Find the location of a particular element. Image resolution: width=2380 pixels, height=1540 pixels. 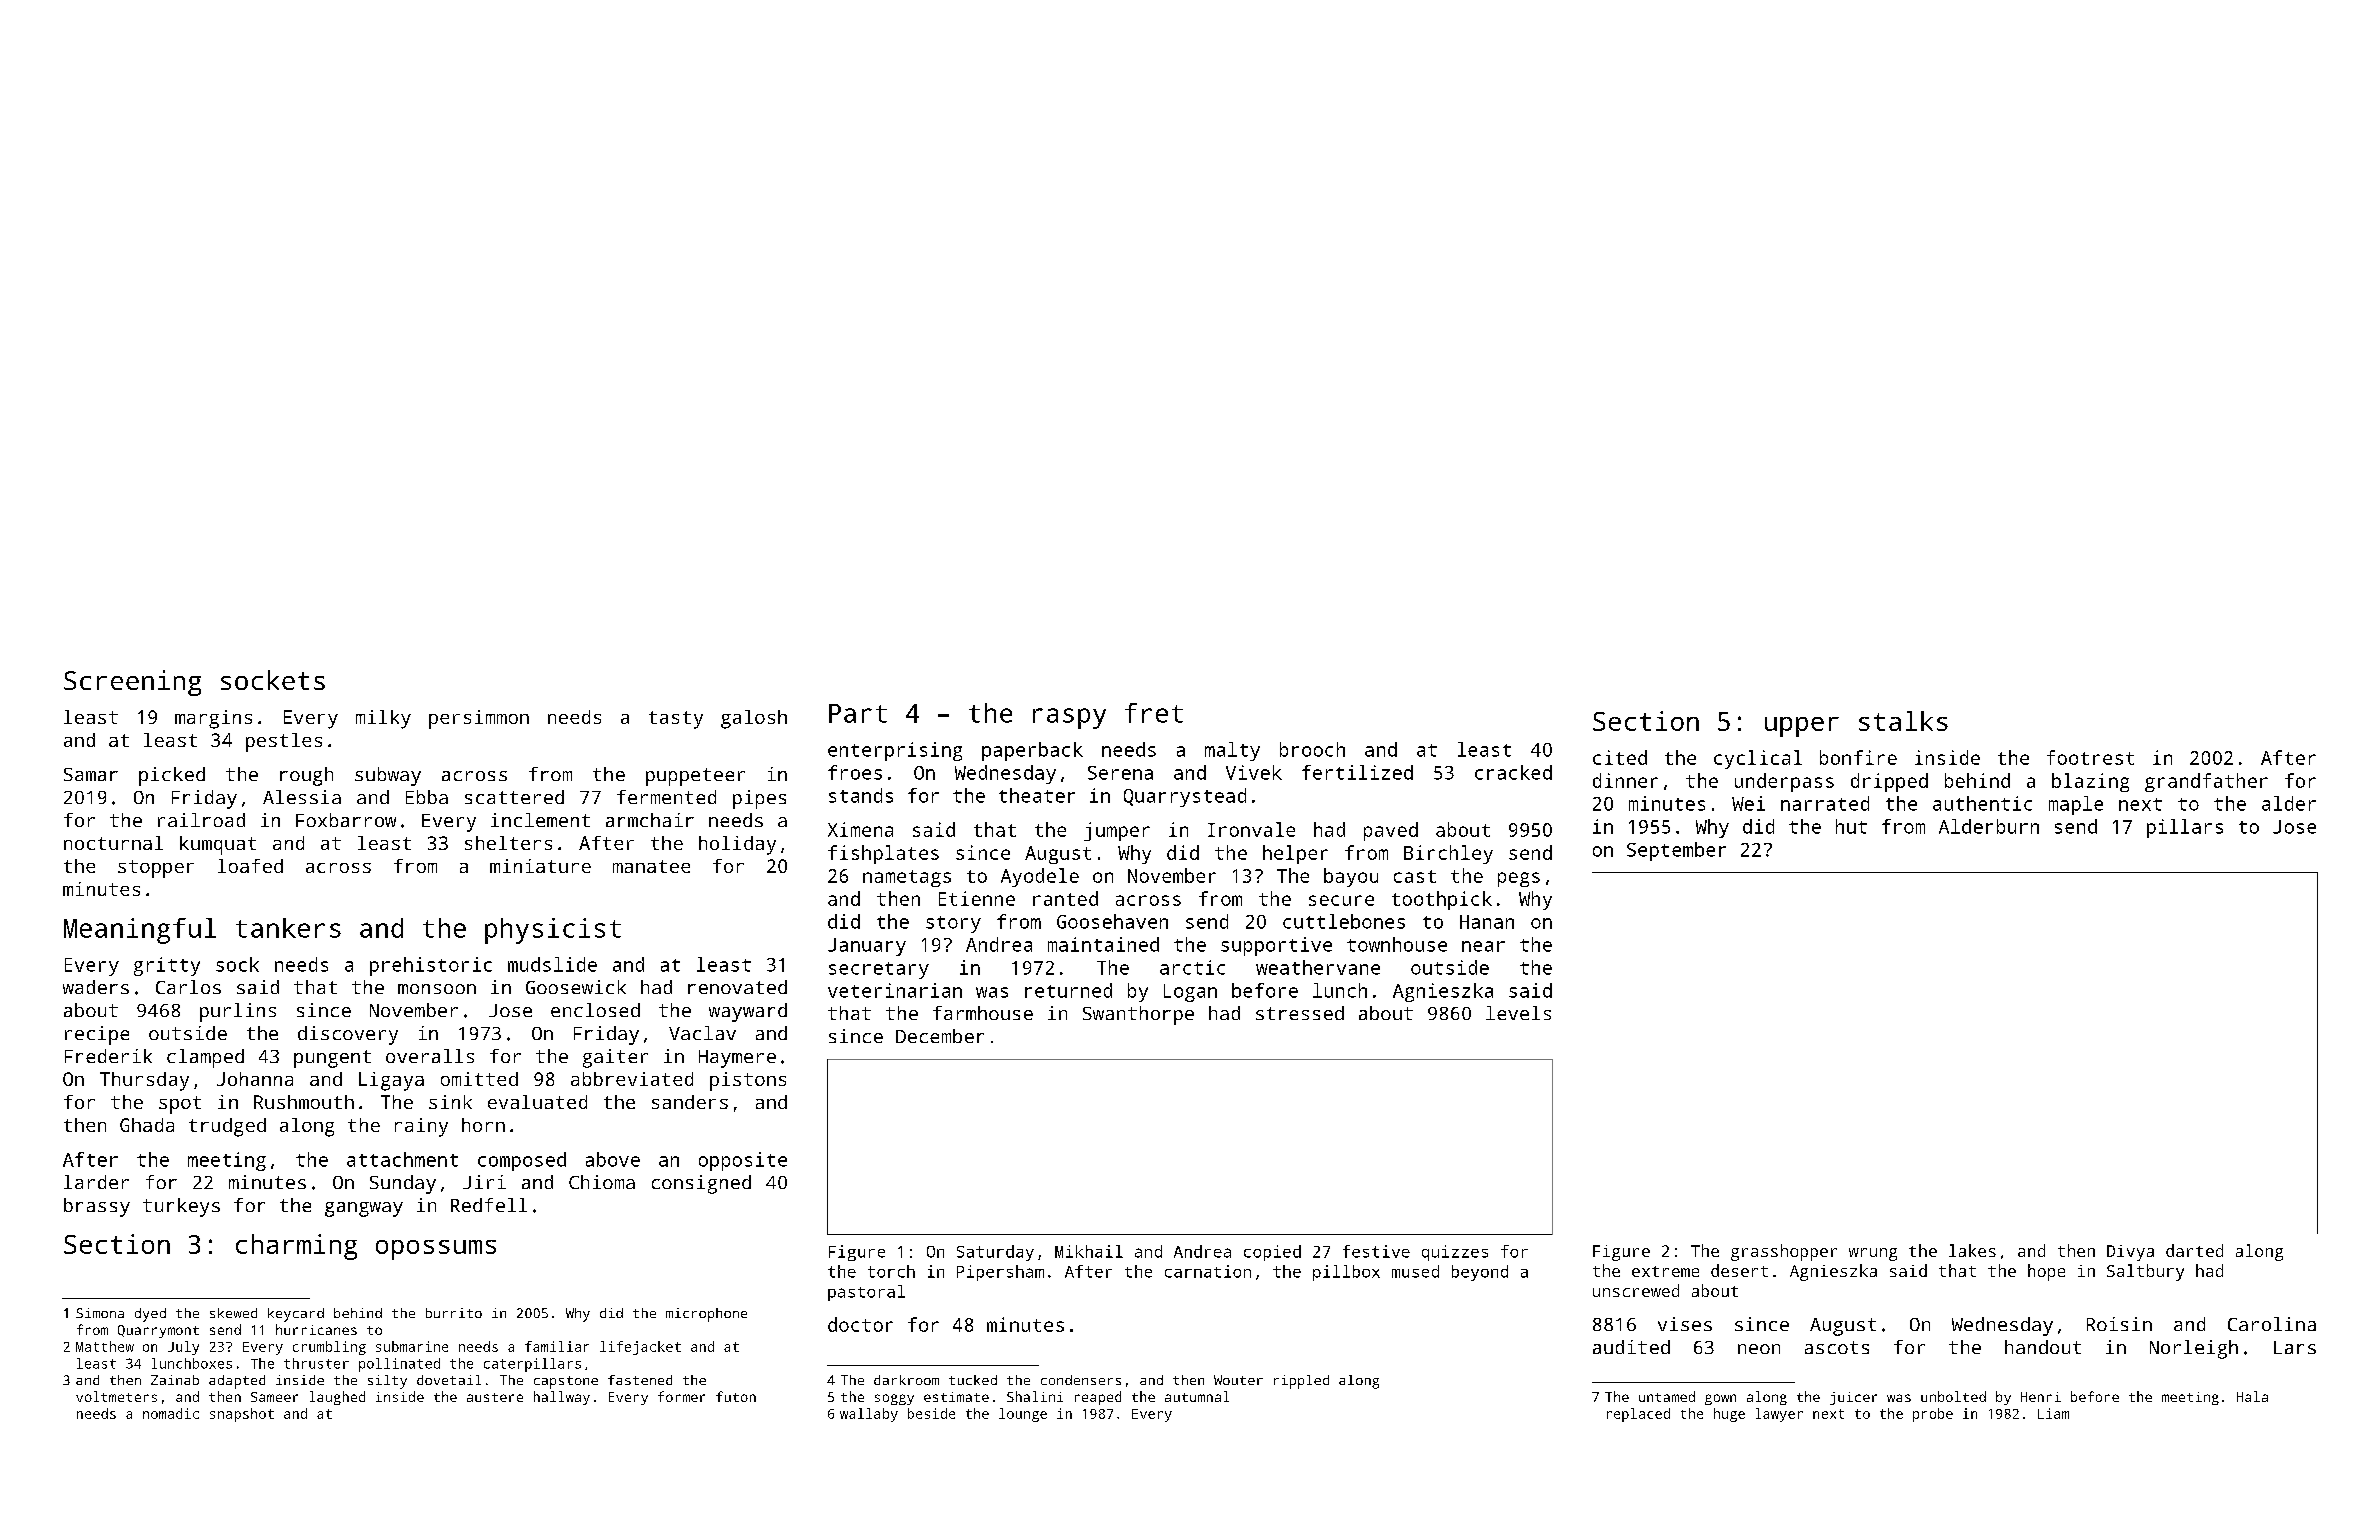

skewed is located at coordinates (233, 1313).
